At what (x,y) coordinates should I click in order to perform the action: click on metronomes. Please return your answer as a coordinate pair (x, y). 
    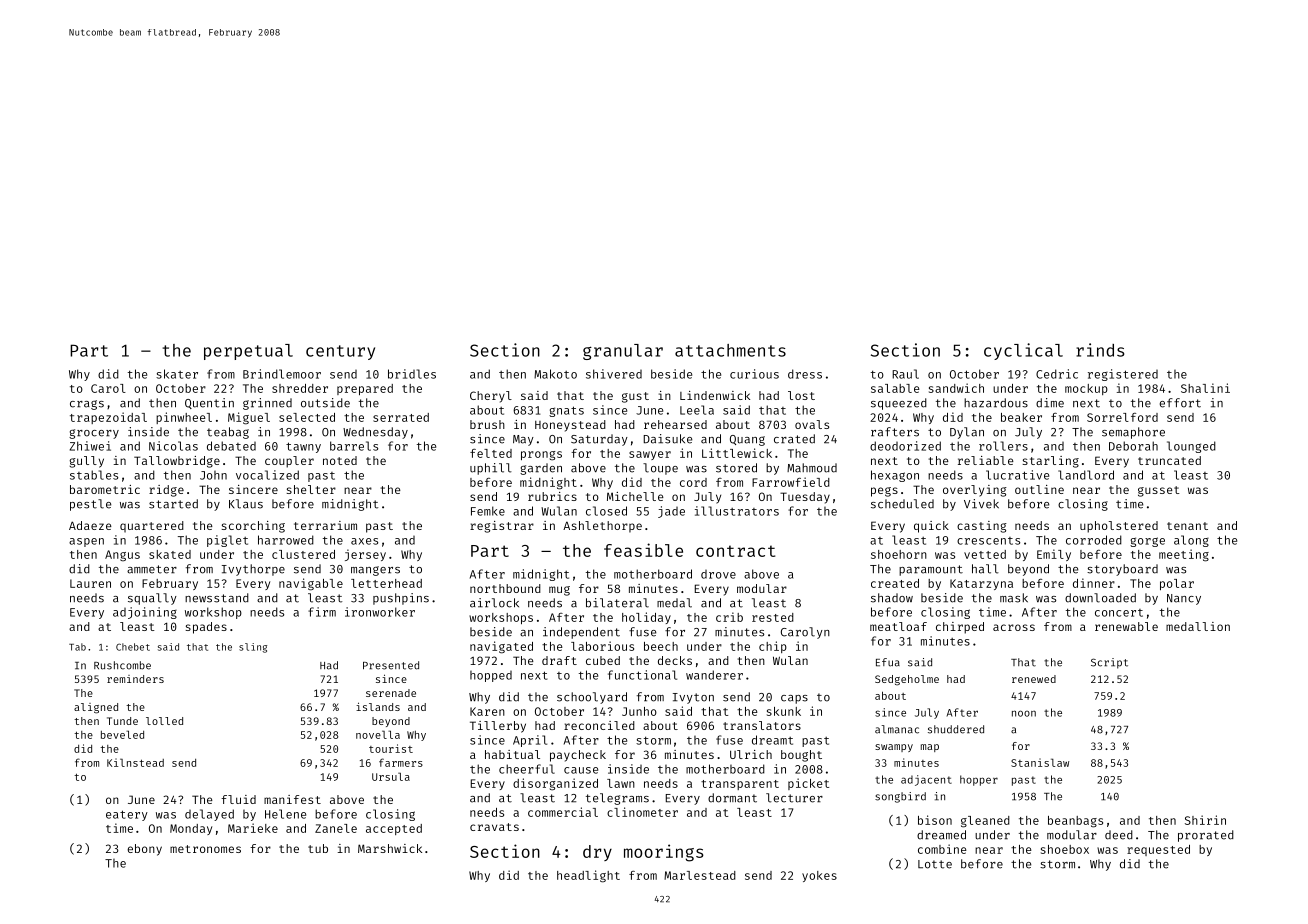
    Looking at the image, I should click on (205, 849).
